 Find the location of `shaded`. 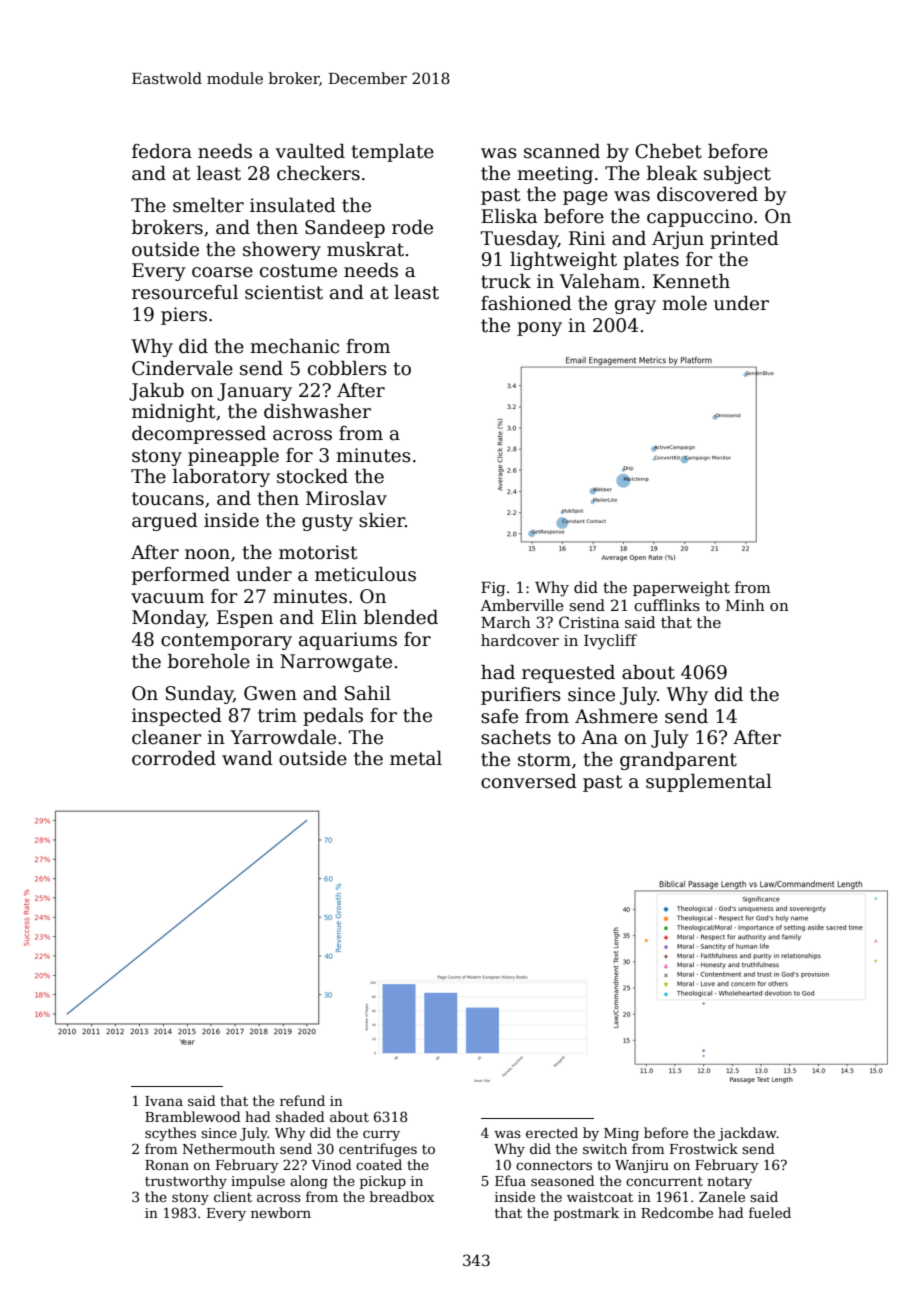

shaded is located at coordinates (300, 1116).
